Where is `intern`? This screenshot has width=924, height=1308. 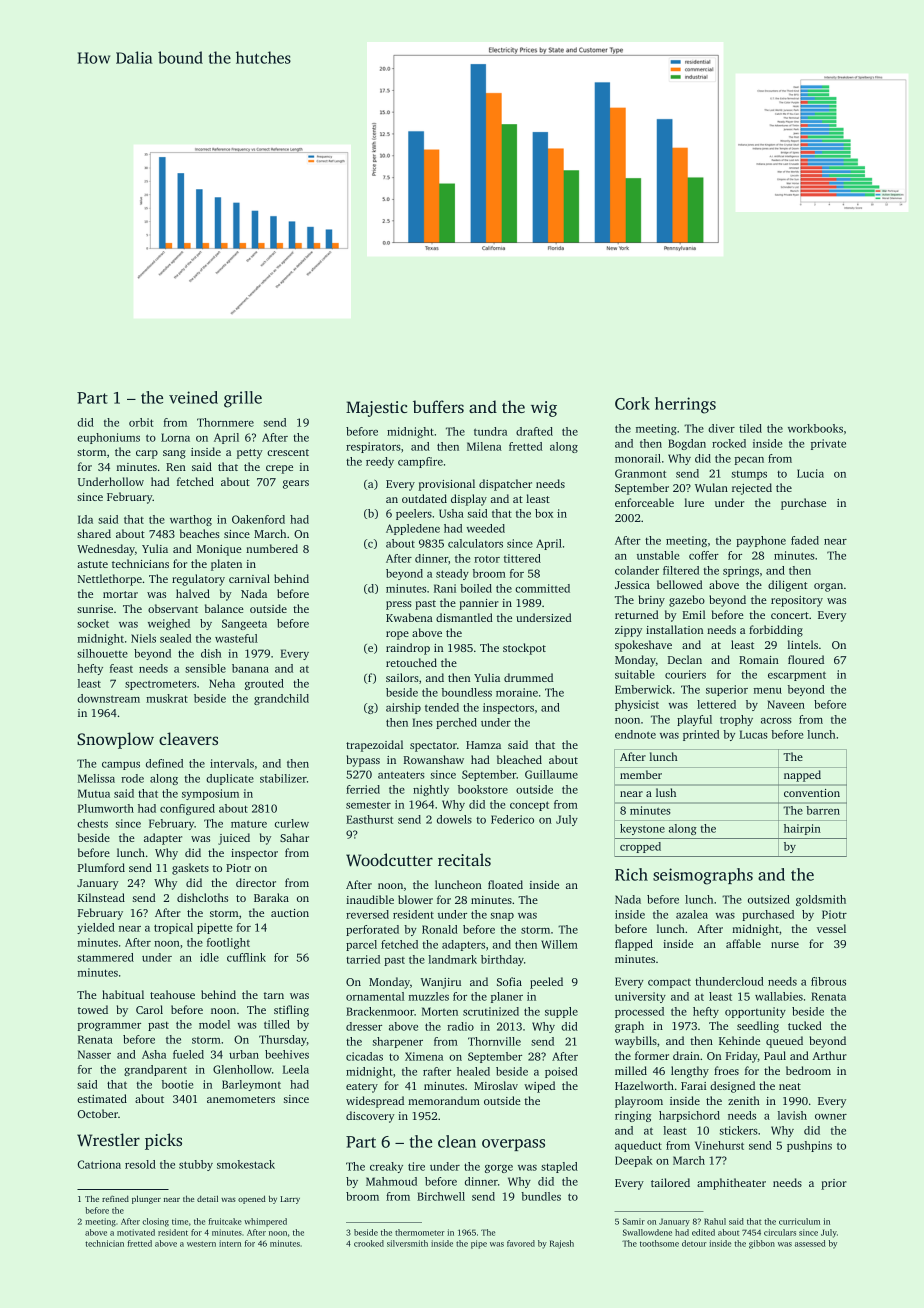 intern is located at coordinates (230, 1243).
